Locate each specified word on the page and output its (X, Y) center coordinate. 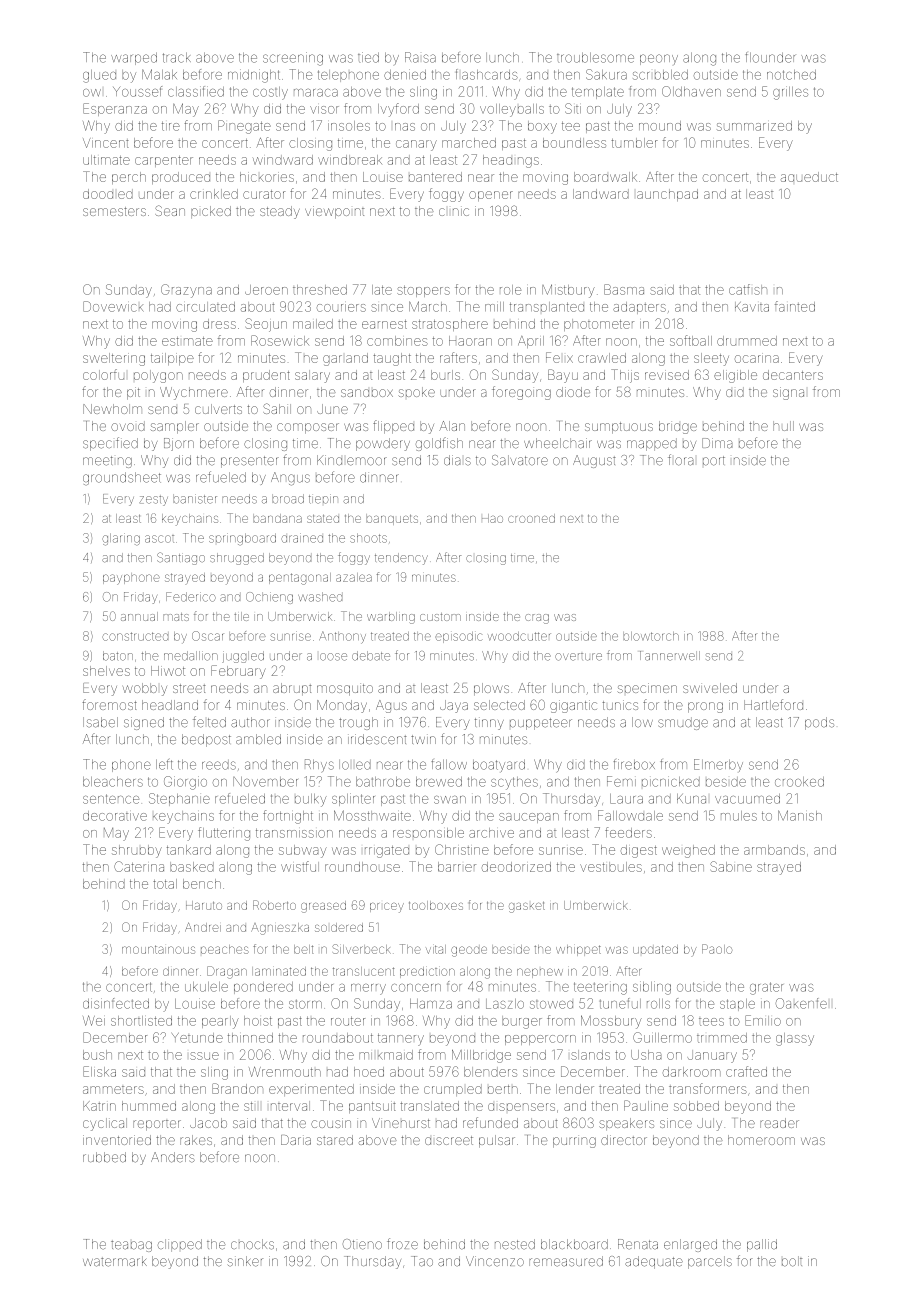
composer (308, 428)
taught (392, 359)
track (177, 57)
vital (436, 949)
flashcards (487, 74)
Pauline (646, 1105)
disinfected (116, 1003)
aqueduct (809, 177)
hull (783, 426)
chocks (252, 1244)
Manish (800, 815)
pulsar (497, 1141)
